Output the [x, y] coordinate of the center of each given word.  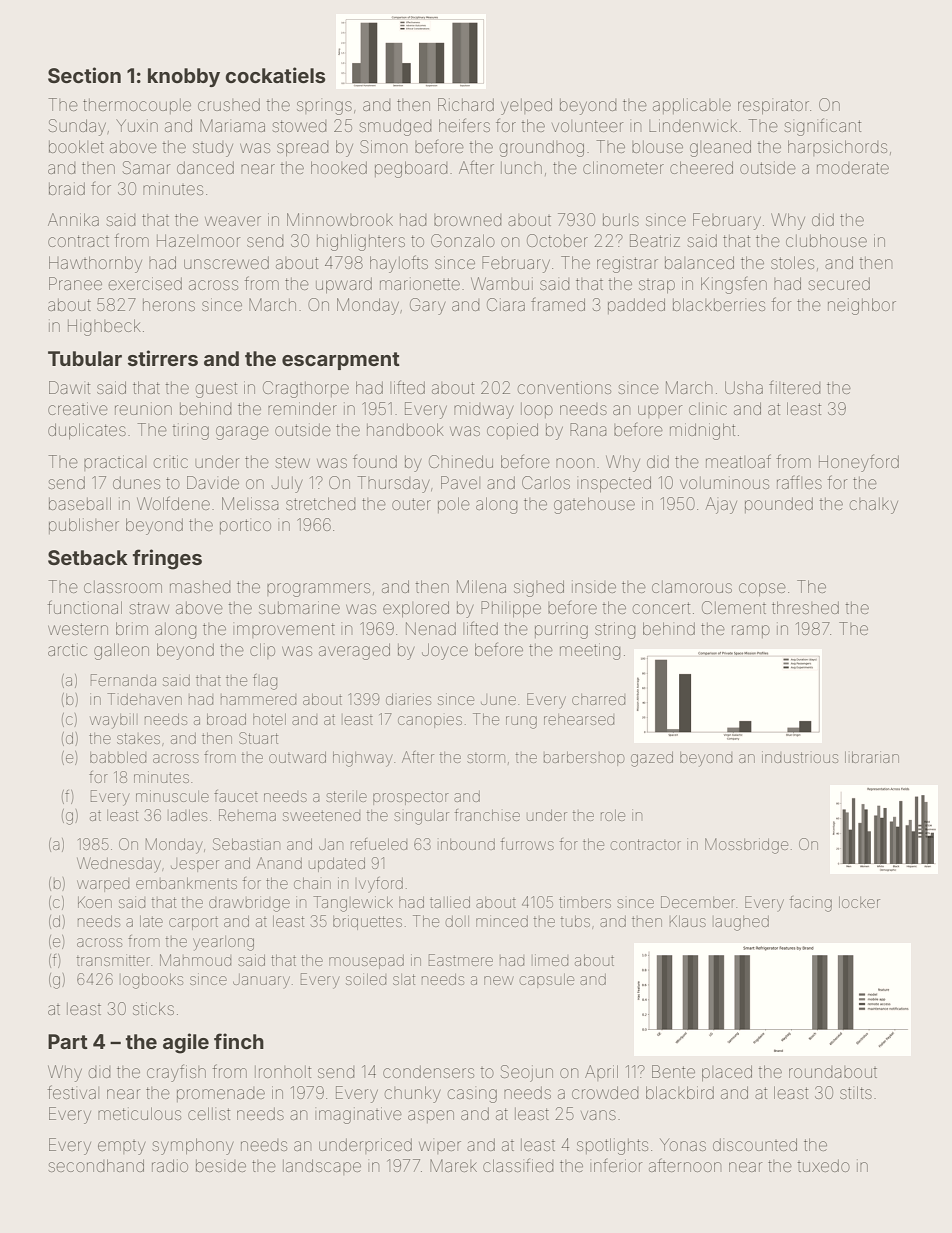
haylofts [399, 264]
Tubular [85, 358]
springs [324, 108]
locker [859, 902]
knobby [184, 77]
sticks [153, 1008]
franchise [487, 815]
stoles [792, 262]
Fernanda [123, 680]
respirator [773, 106]
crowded [605, 1092]
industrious [800, 757]
